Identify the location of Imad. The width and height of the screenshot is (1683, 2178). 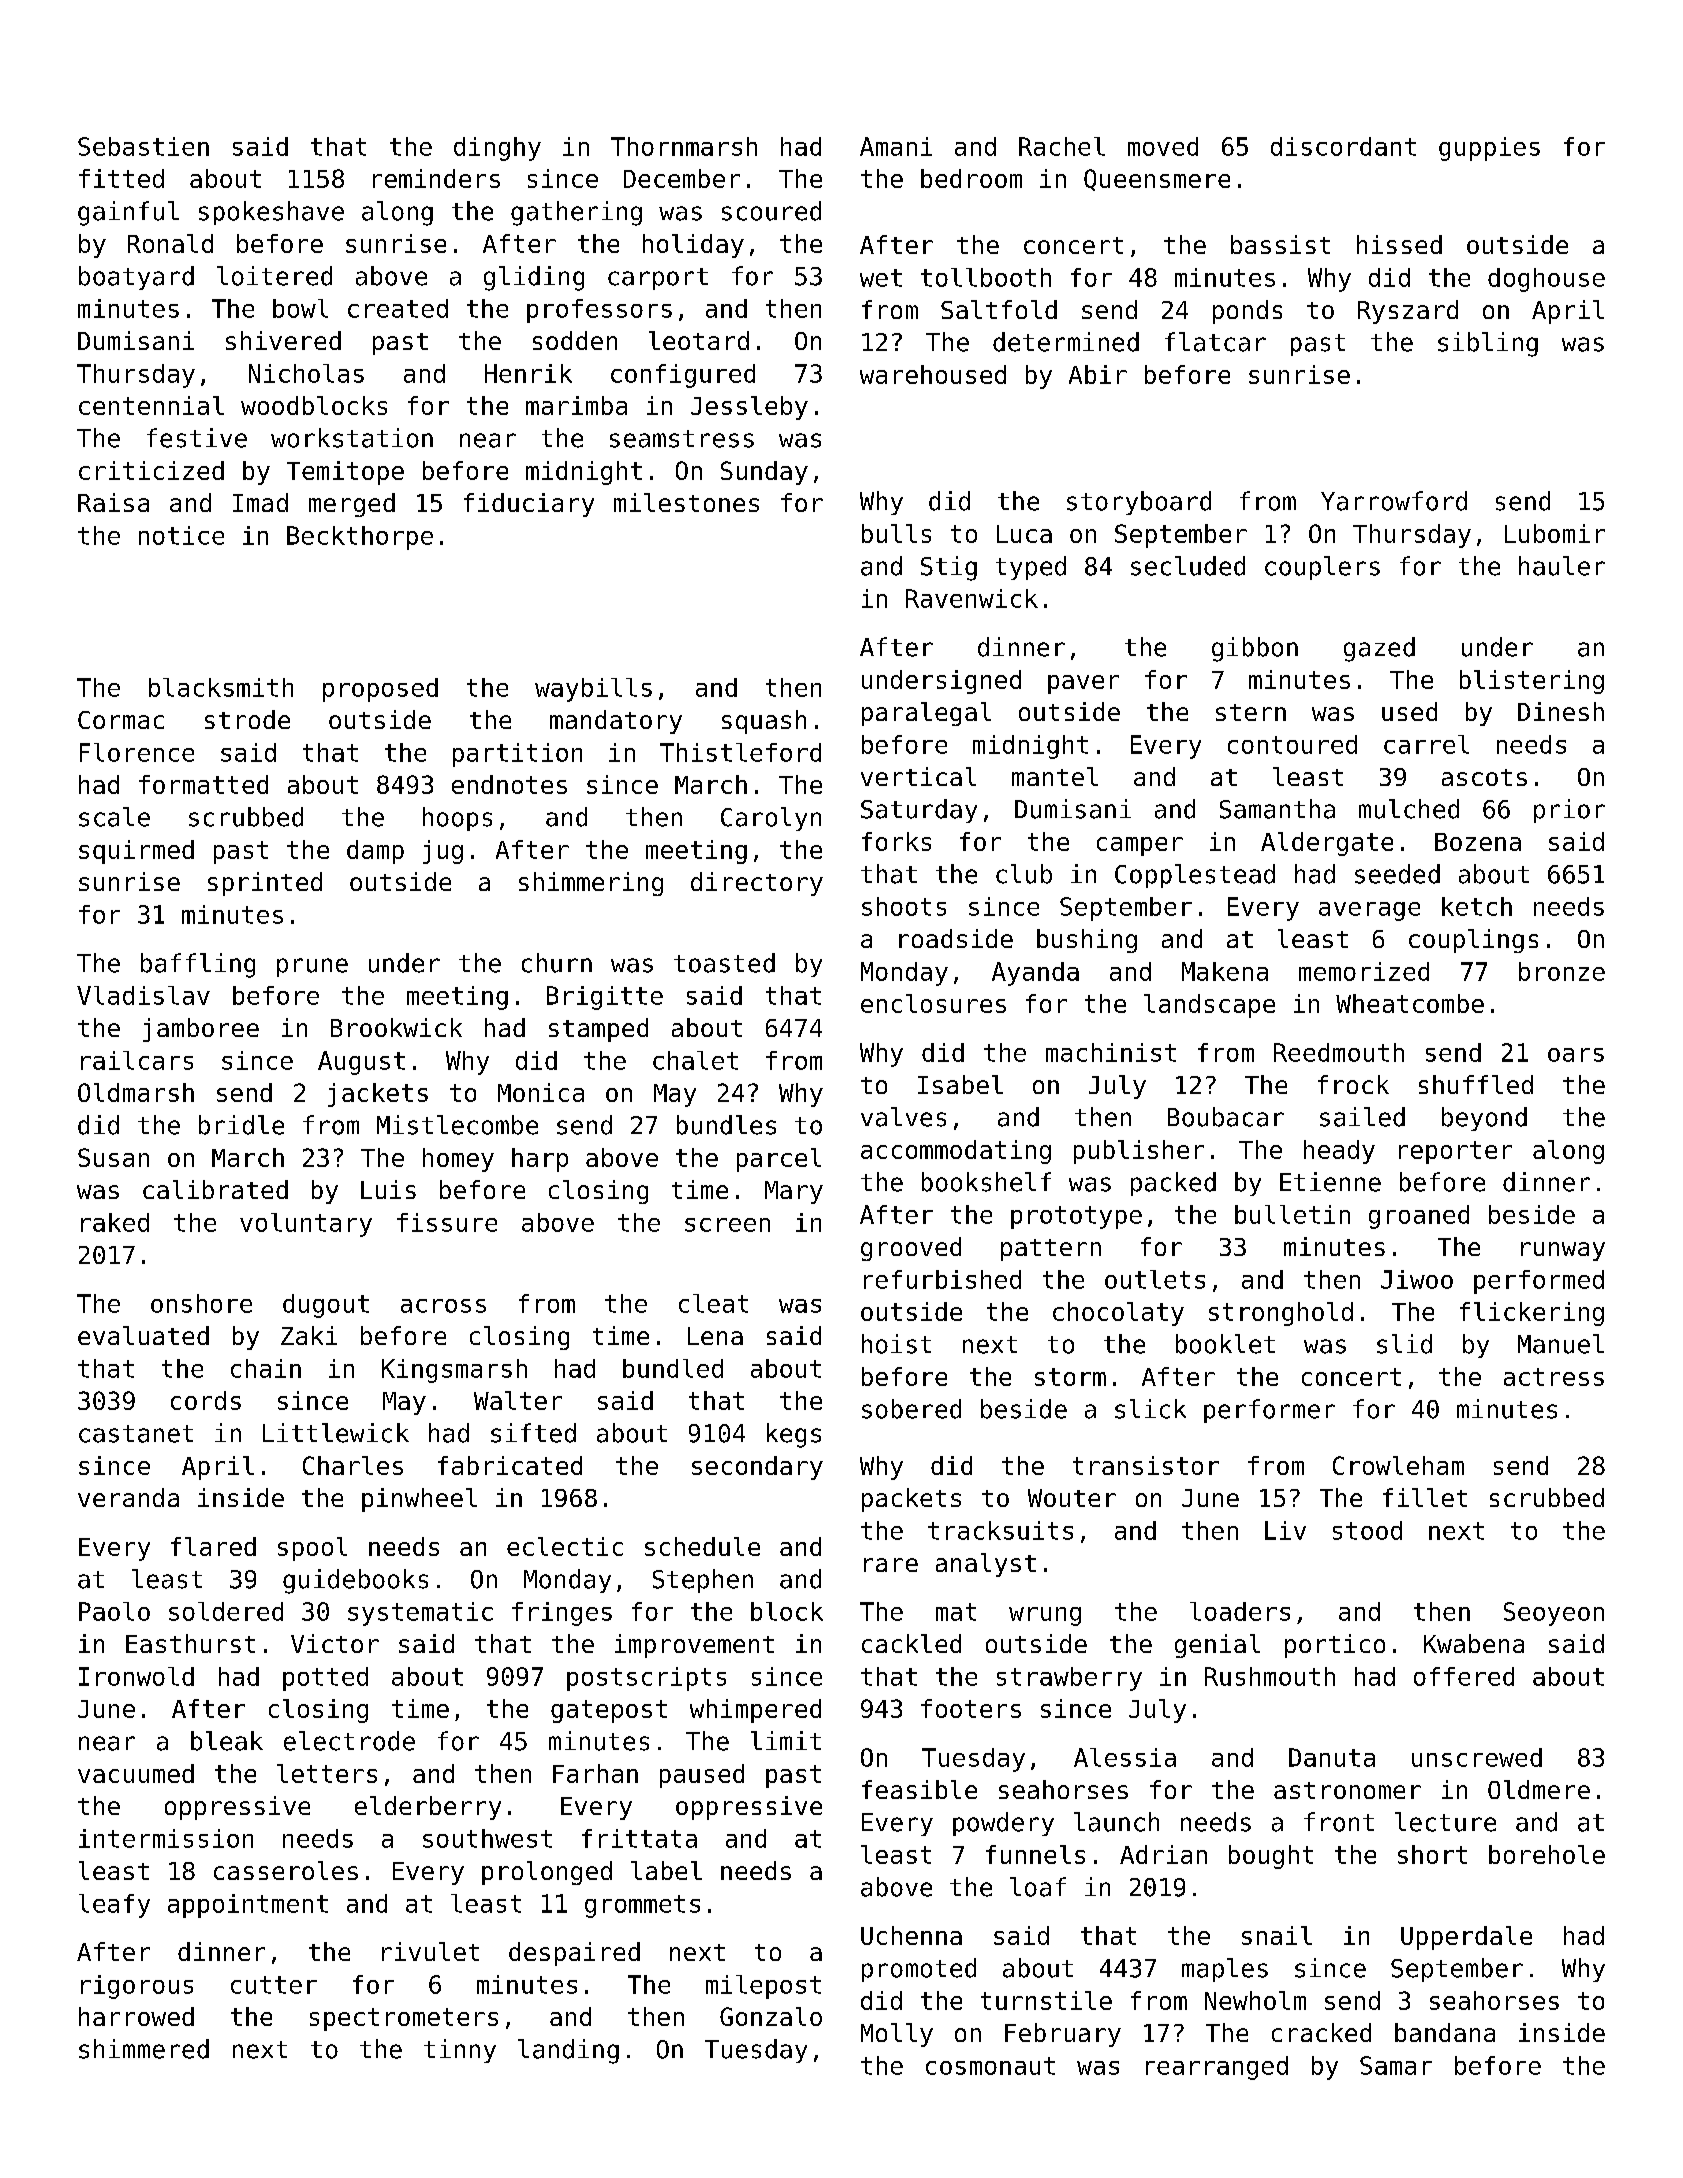
(260, 502).
